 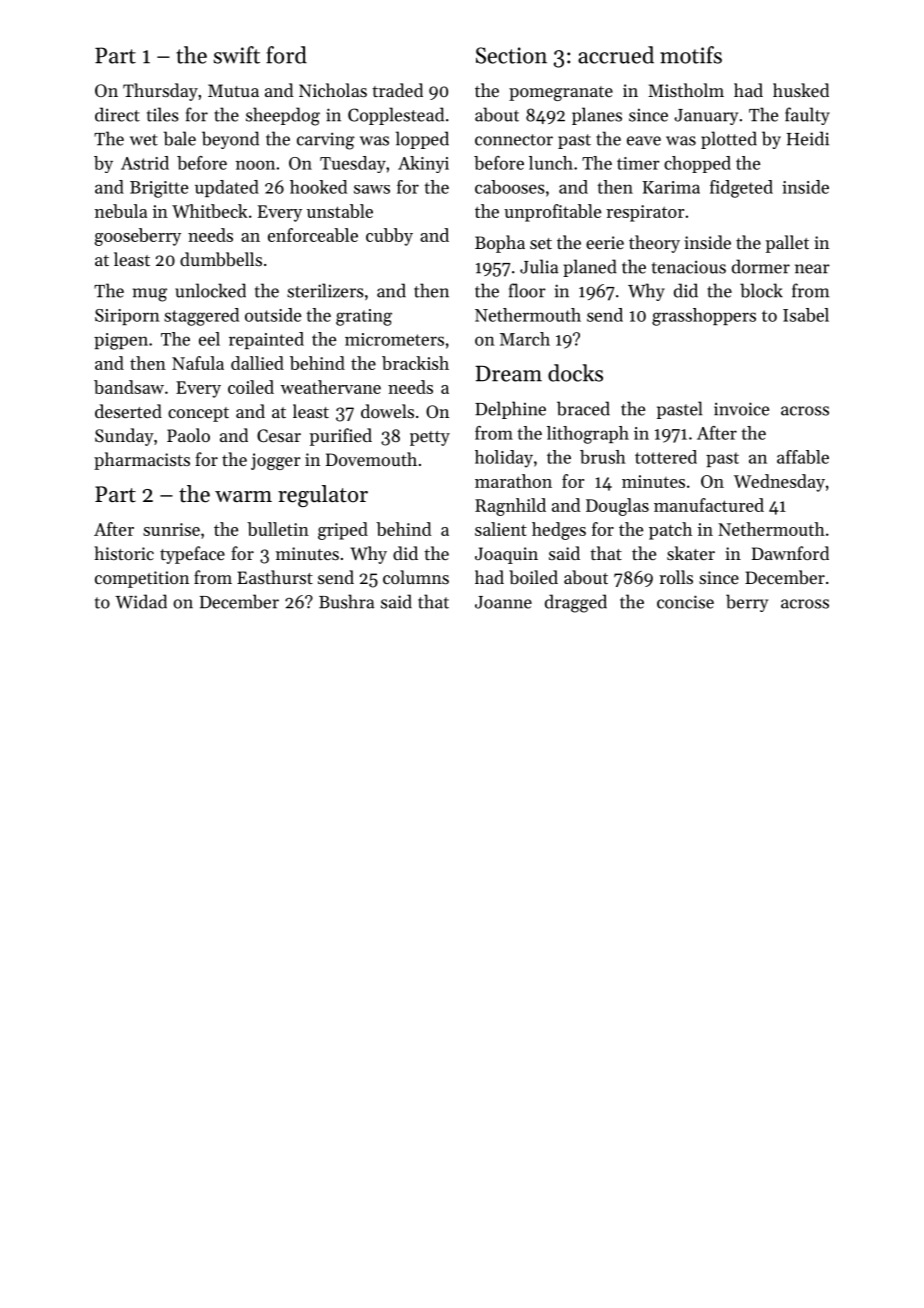 I want to click on Dovemouth, so click(x=371, y=459).
